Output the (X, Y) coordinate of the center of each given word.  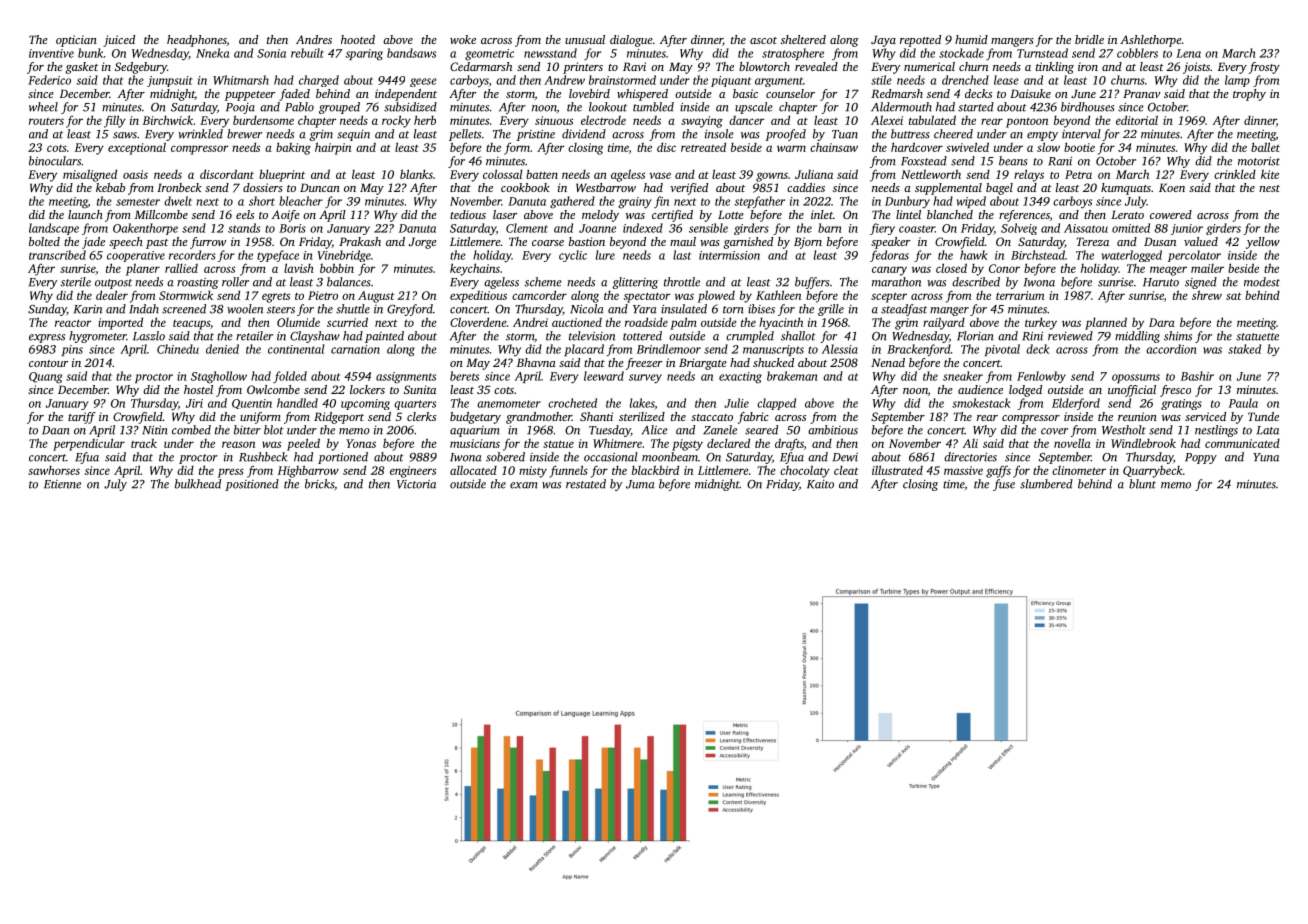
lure (605, 255)
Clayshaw (315, 337)
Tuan (845, 134)
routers (46, 121)
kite (1270, 174)
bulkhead (198, 484)
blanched (950, 214)
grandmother (539, 418)
